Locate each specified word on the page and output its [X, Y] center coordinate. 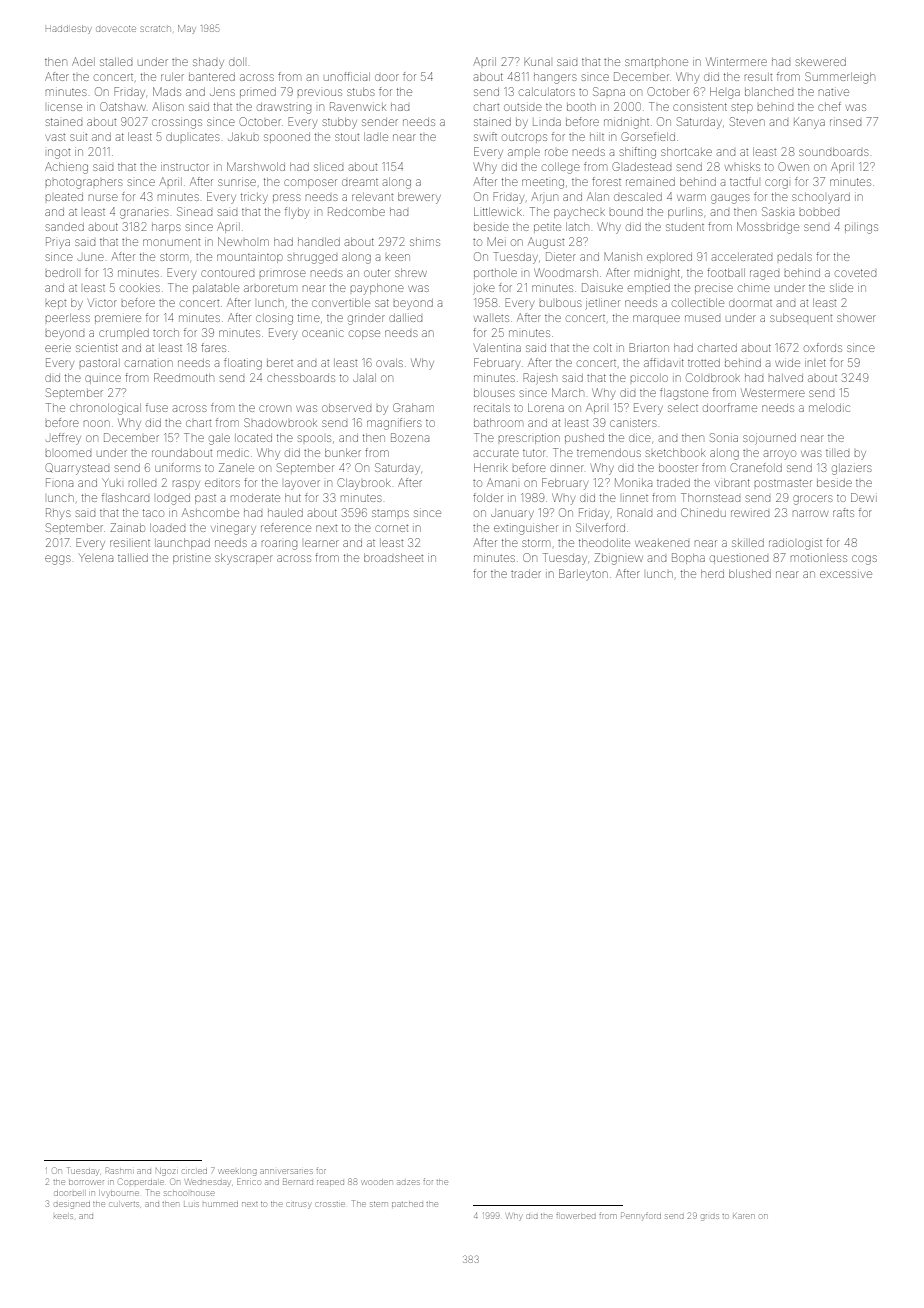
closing [274, 320]
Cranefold [756, 467]
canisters [633, 423]
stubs [360, 92]
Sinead [194, 211]
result [758, 77]
